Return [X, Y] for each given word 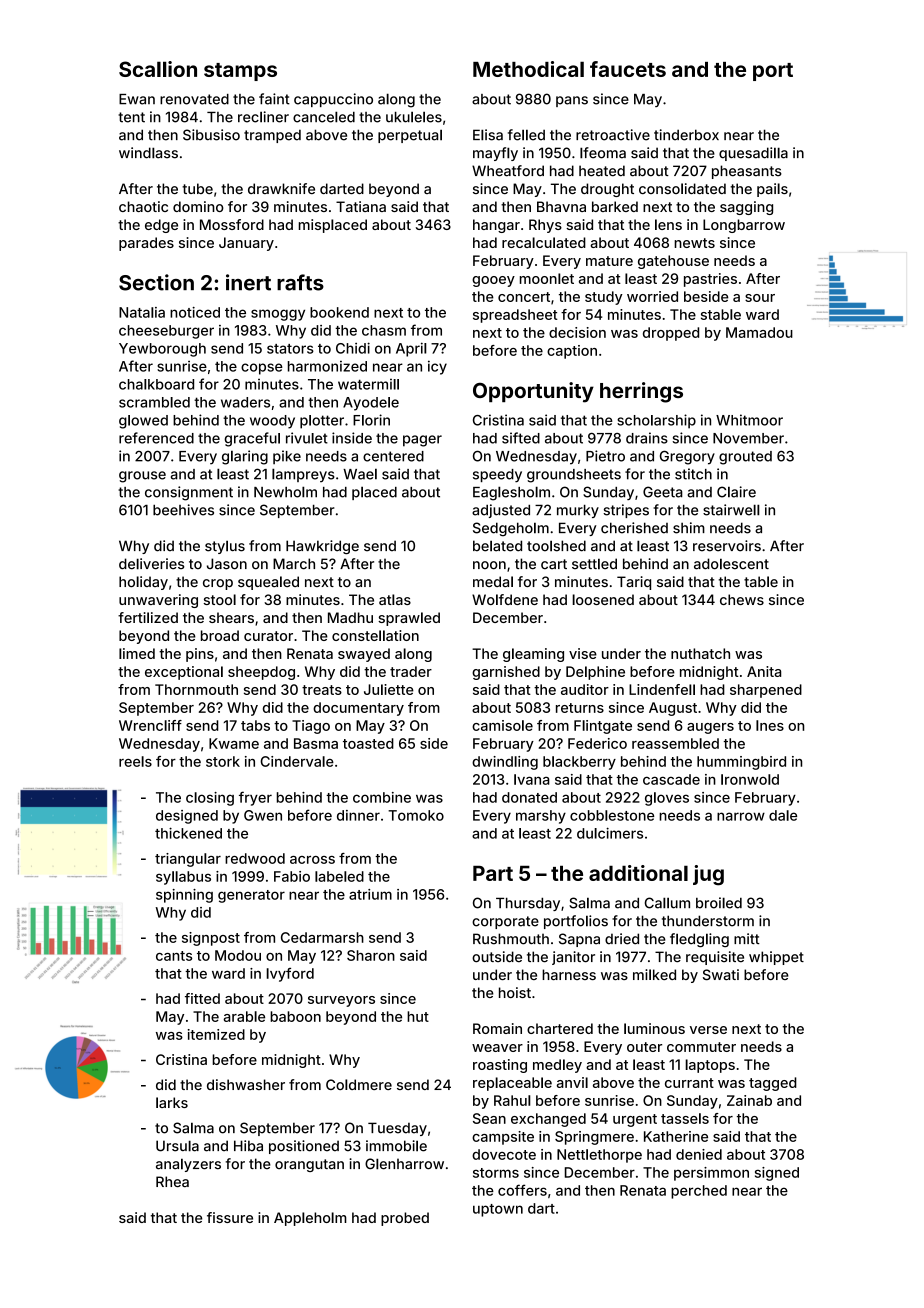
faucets [628, 69]
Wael [360, 474]
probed [405, 1219]
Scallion [158, 69]
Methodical [528, 69]
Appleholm [310, 1219]
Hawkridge [322, 547]
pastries [710, 280]
